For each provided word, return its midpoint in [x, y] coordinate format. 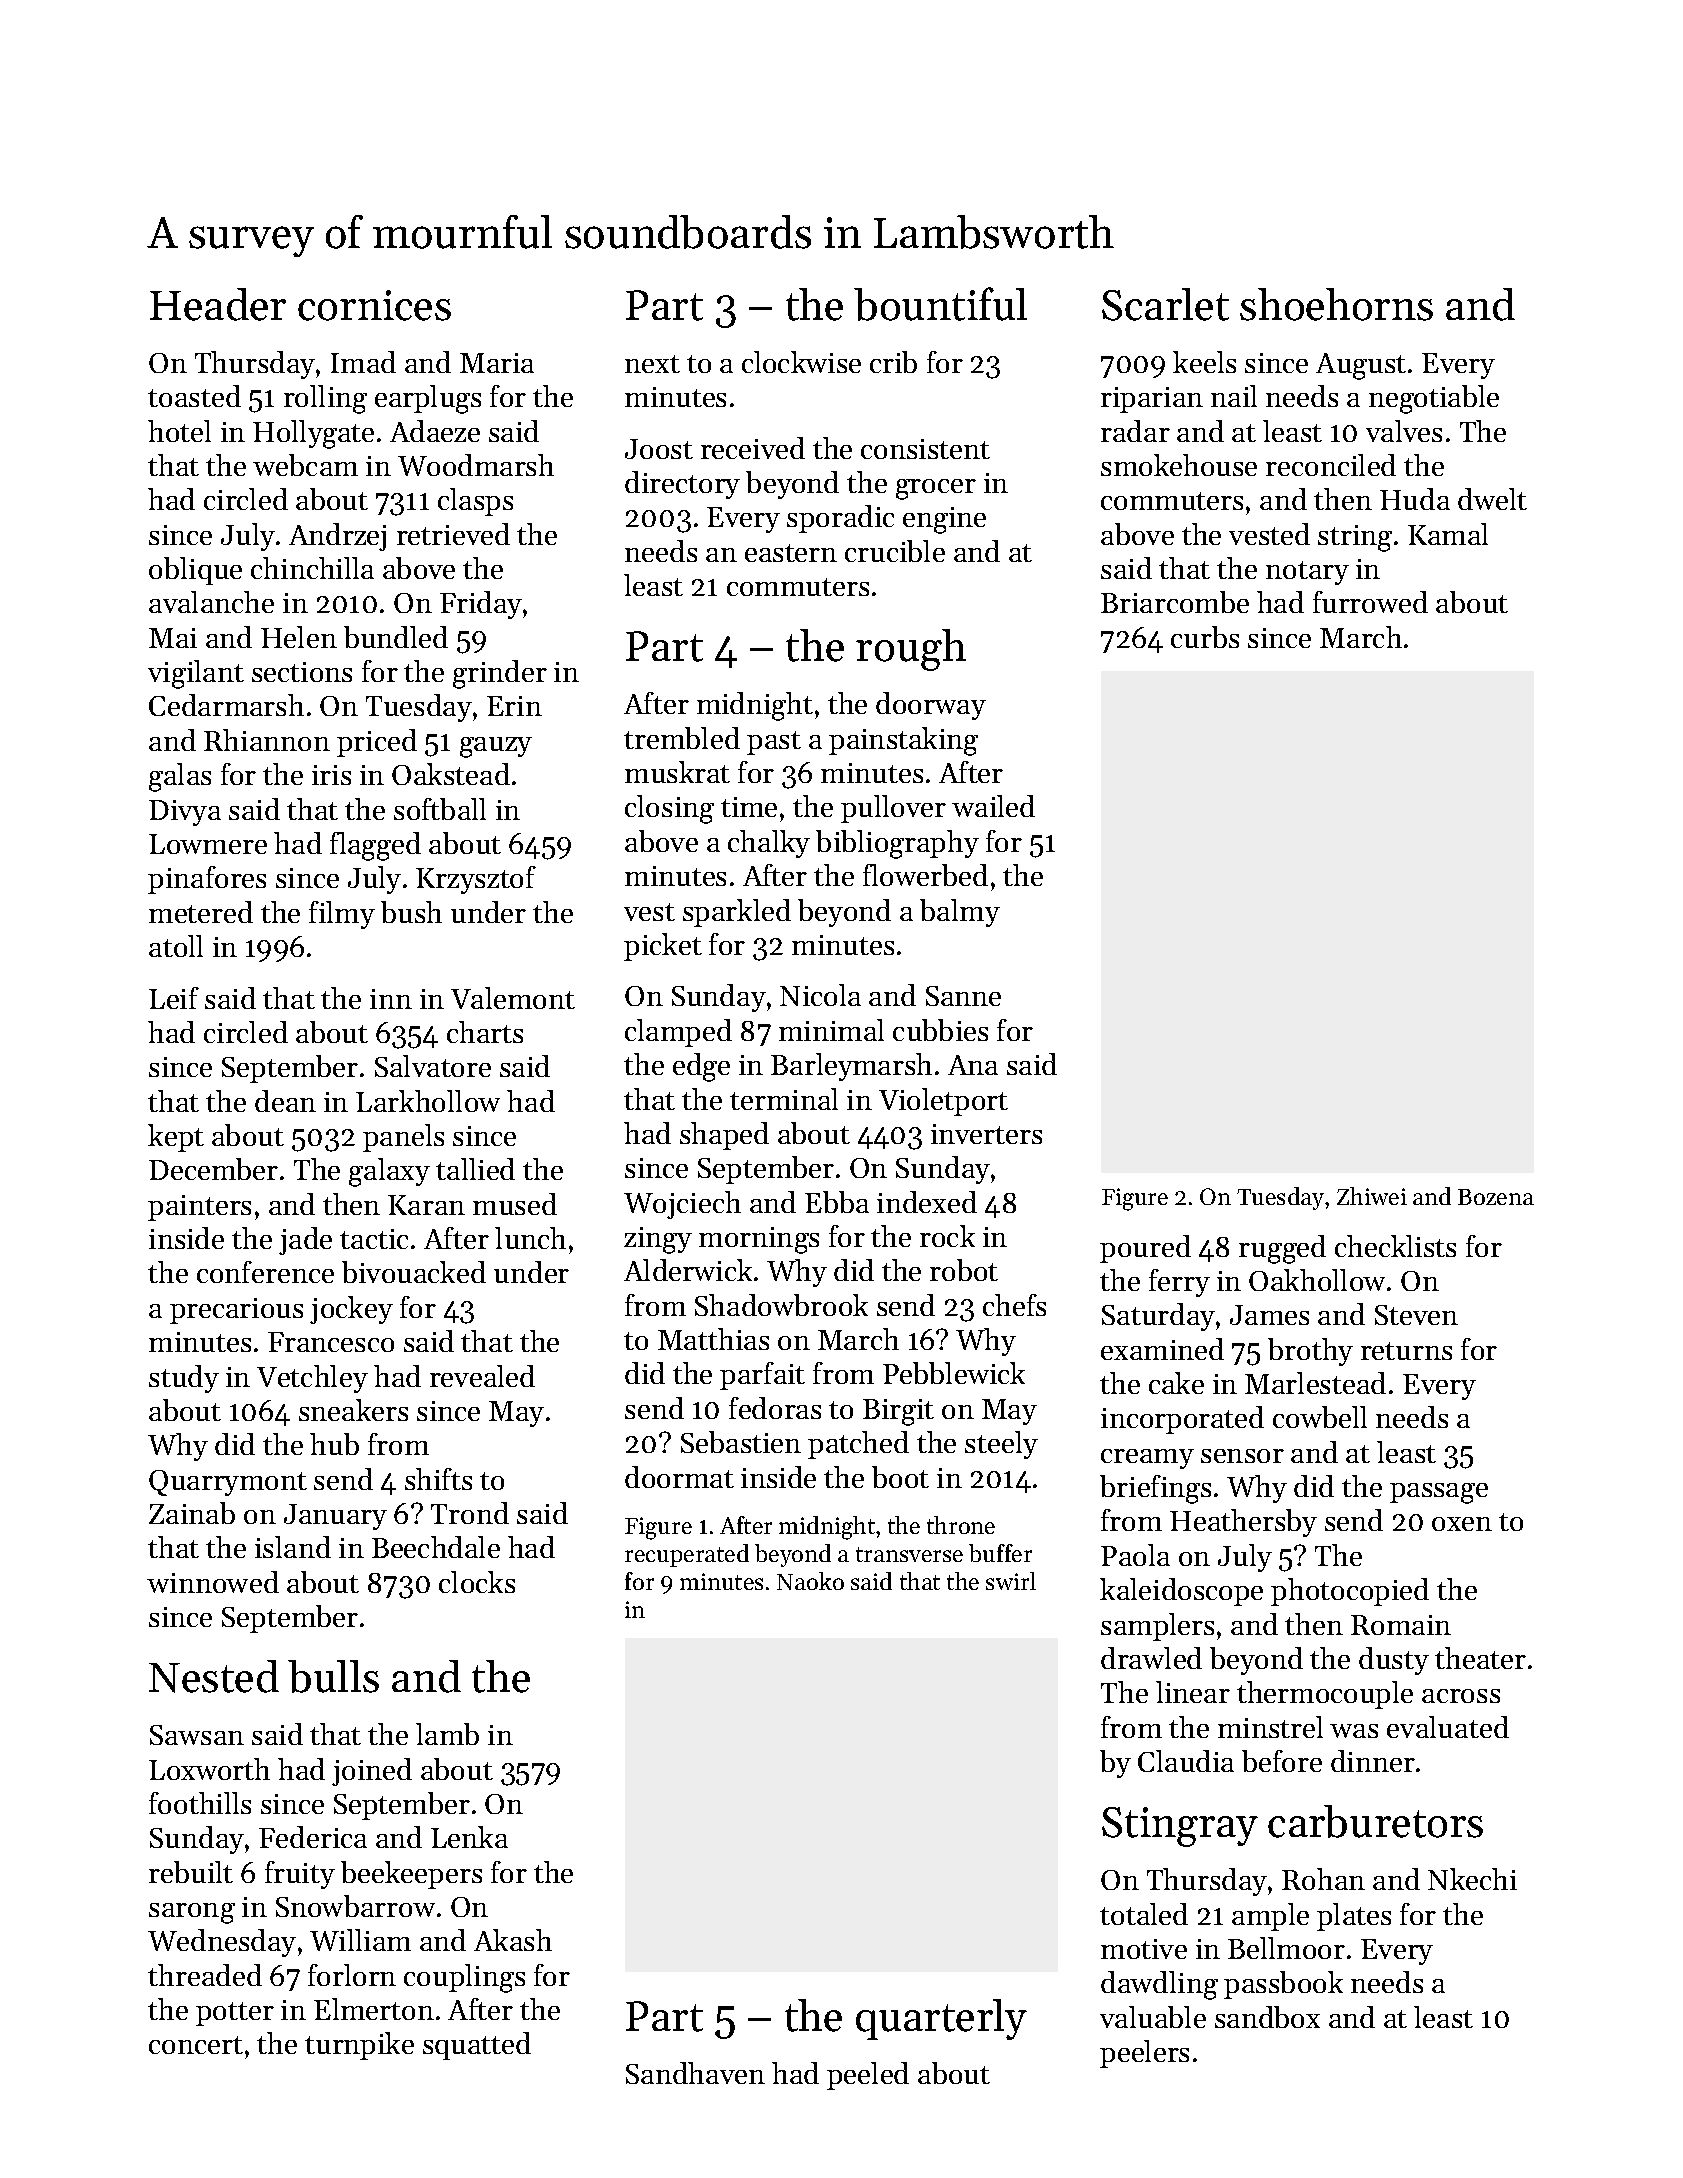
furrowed [1370, 602]
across [1461, 1696]
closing [669, 809]
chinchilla [312, 568]
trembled [682, 738]
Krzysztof [476, 880]
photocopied [1350, 1592]
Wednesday [222, 1943]
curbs [1205, 637]
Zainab [192, 1513]
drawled [1151, 1658]
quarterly [941, 2019]
